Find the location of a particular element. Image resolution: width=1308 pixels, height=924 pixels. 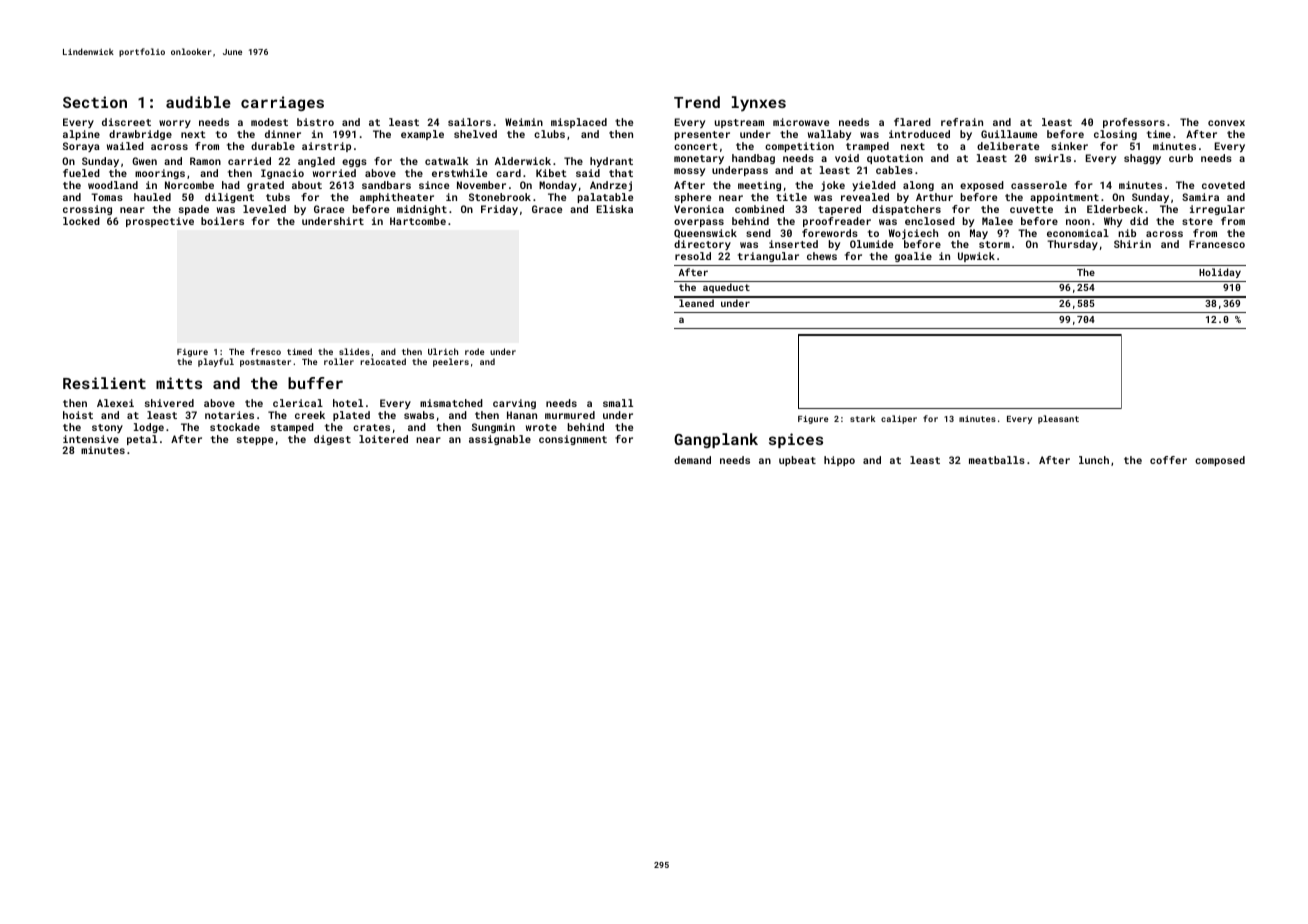

Trend is located at coordinates (697, 102).
